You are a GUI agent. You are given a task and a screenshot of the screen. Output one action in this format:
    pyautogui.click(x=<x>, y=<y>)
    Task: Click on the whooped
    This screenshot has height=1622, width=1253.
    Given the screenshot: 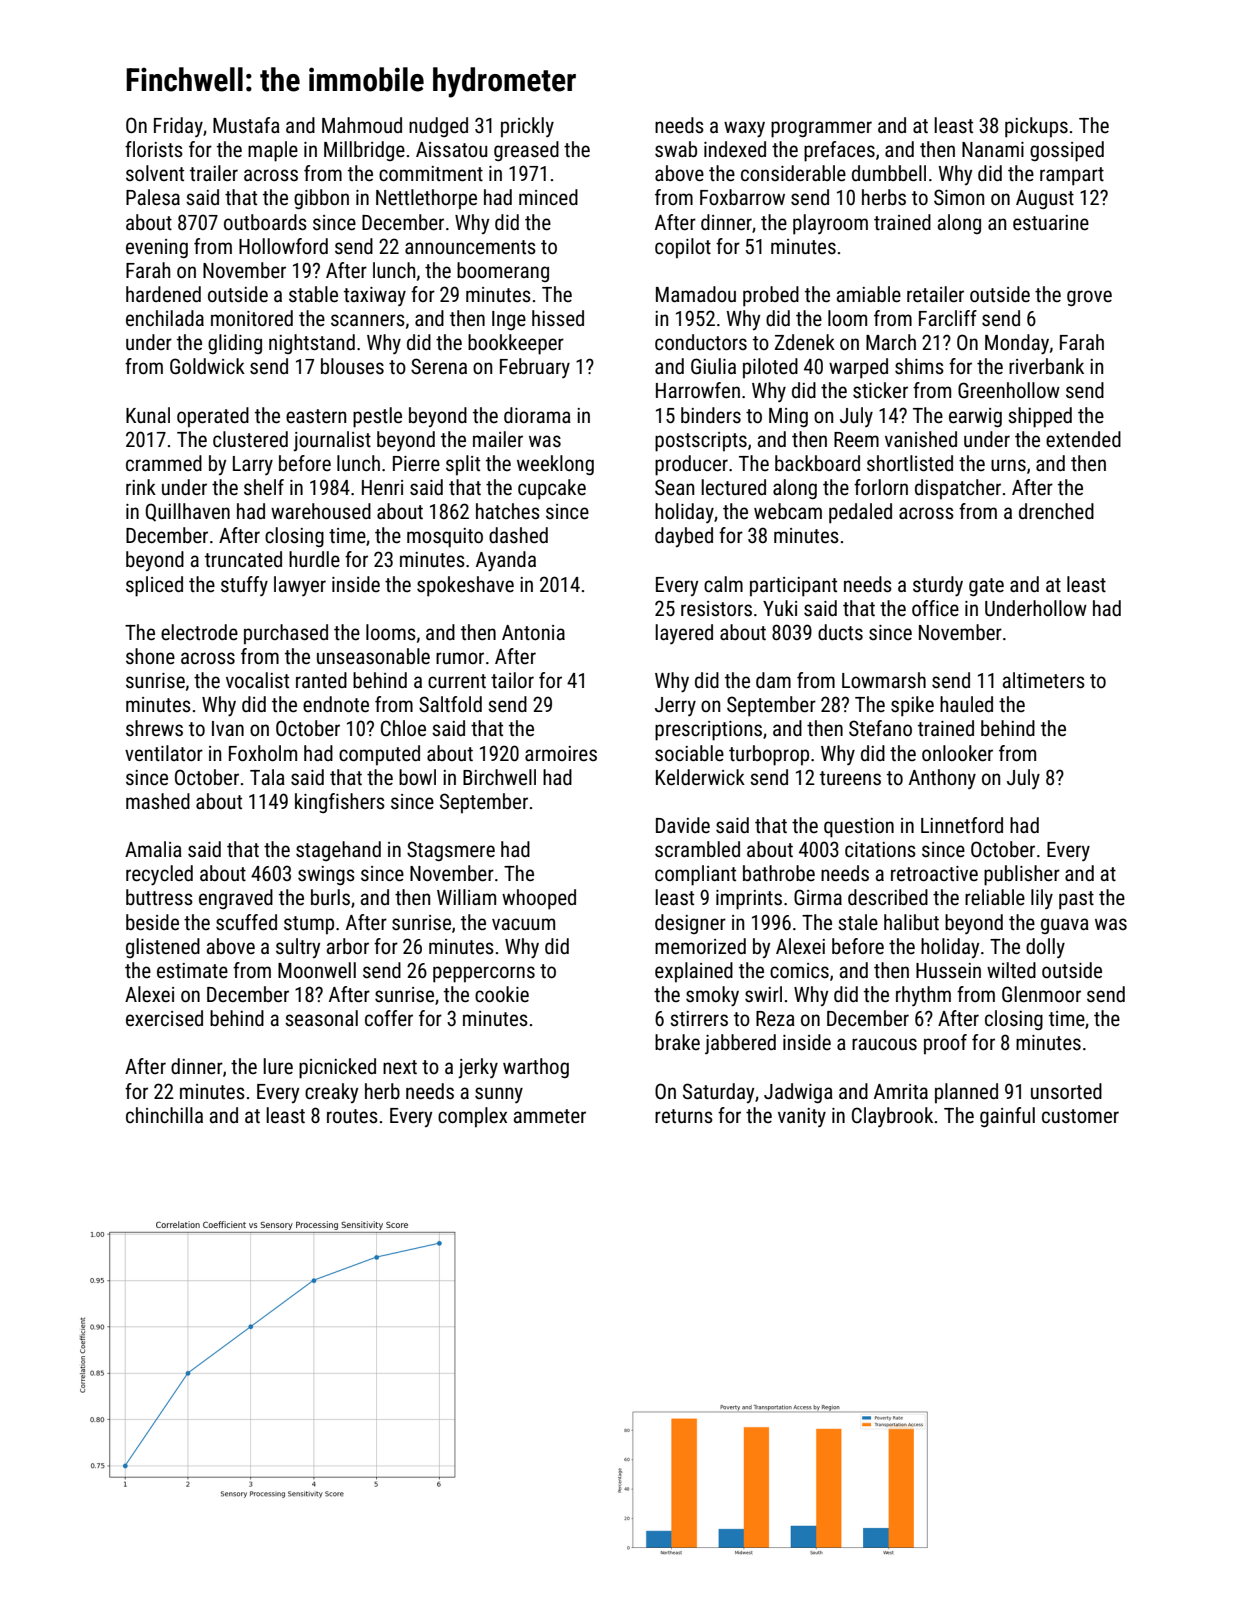 What is the action you would take?
    pyautogui.click(x=539, y=899)
